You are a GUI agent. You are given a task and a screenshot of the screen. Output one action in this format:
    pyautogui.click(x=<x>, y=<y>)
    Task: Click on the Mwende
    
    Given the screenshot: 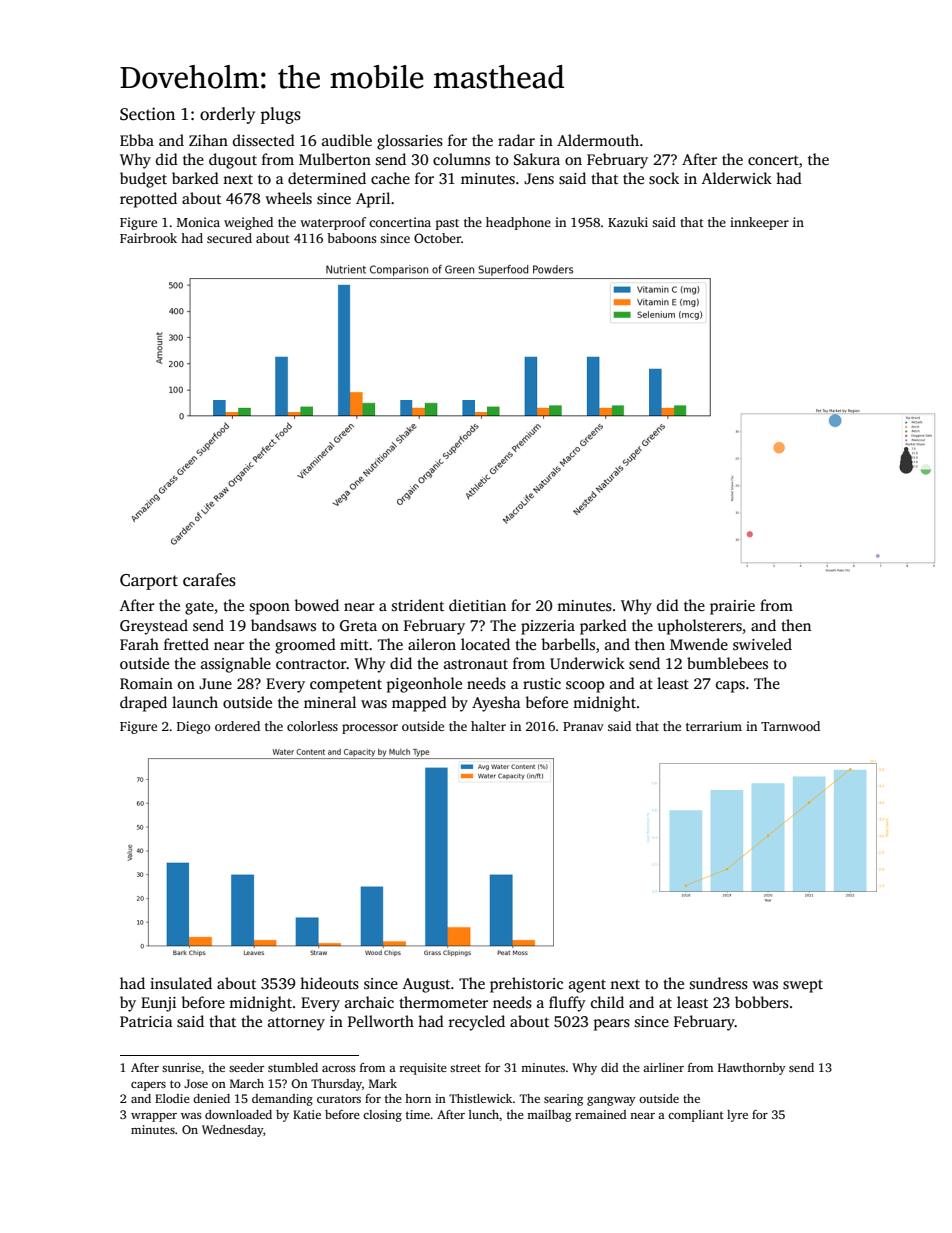 What is the action you would take?
    pyautogui.click(x=699, y=644)
